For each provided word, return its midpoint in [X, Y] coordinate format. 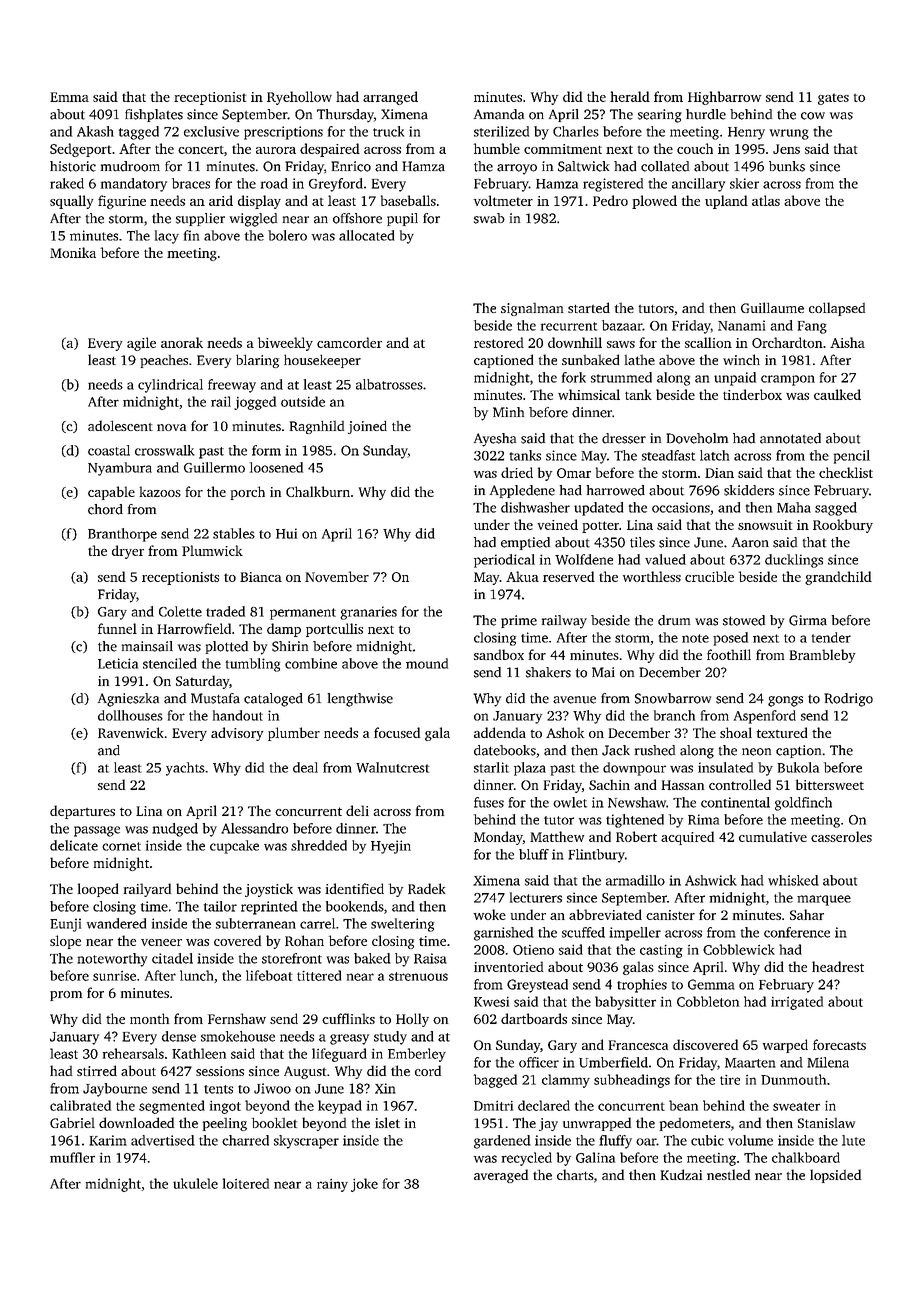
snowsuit [765, 525]
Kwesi [491, 1002]
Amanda [499, 114]
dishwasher [535, 507]
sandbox [499, 654]
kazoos [160, 491]
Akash [95, 131]
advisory [237, 734]
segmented [172, 1107]
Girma [808, 620]
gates [833, 99]
